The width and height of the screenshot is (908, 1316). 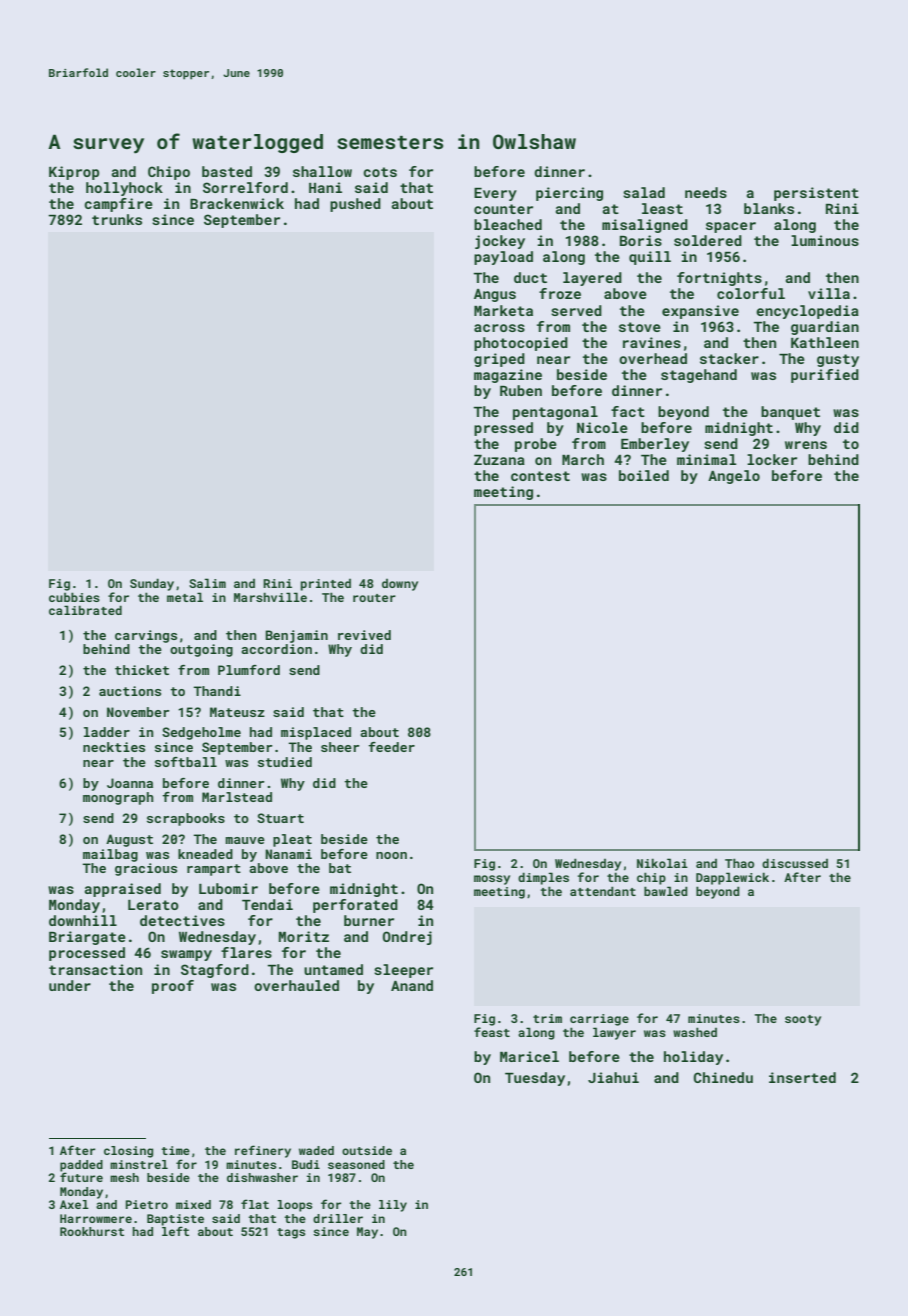 What do you see at coordinates (495, 194) in the screenshot?
I see `Every` at bounding box center [495, 194].
